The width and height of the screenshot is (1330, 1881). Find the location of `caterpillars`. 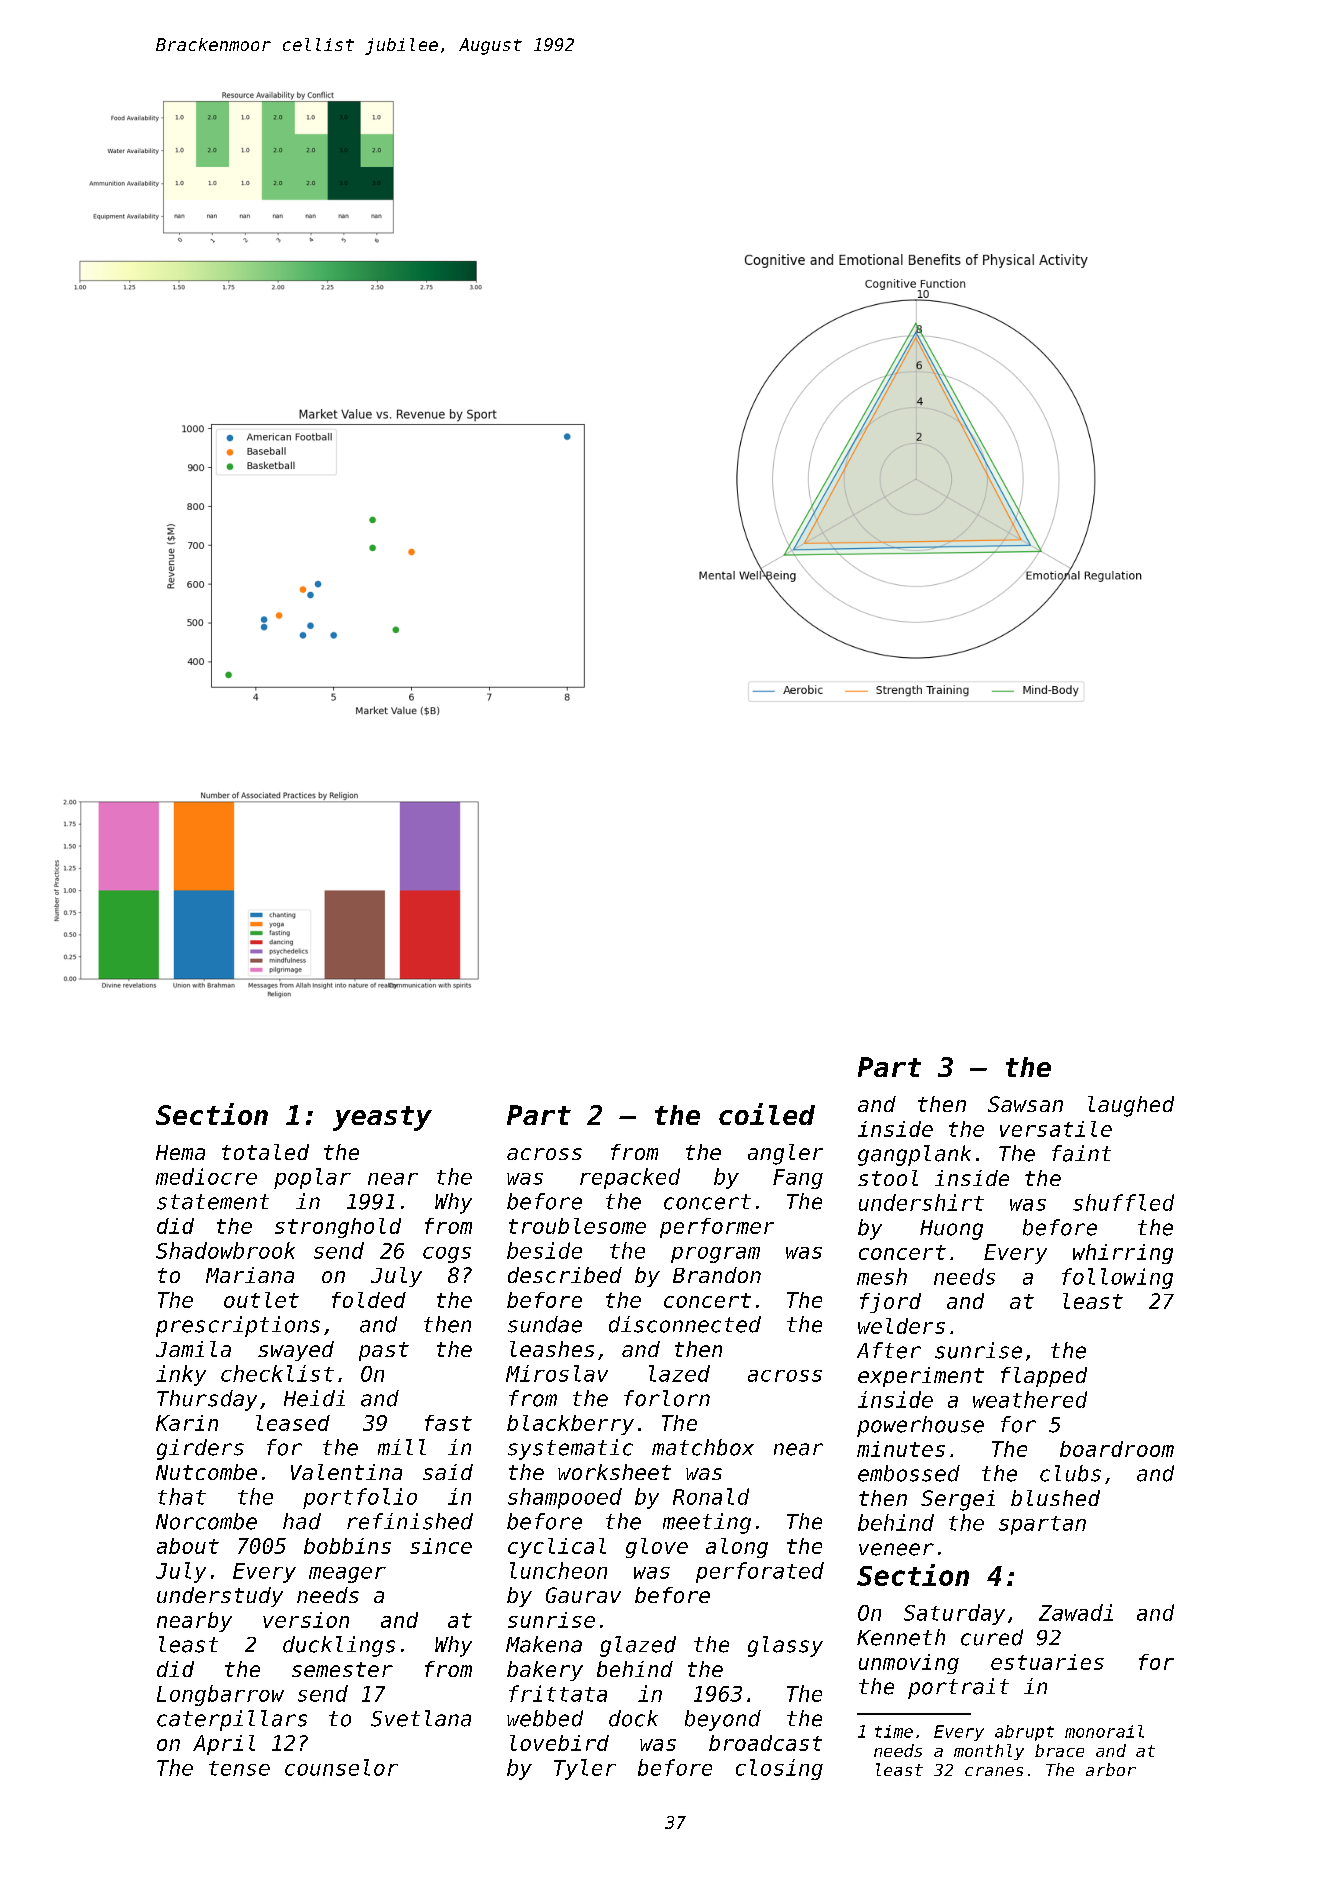

caterpillars is located at coordinates (232, 1720).
